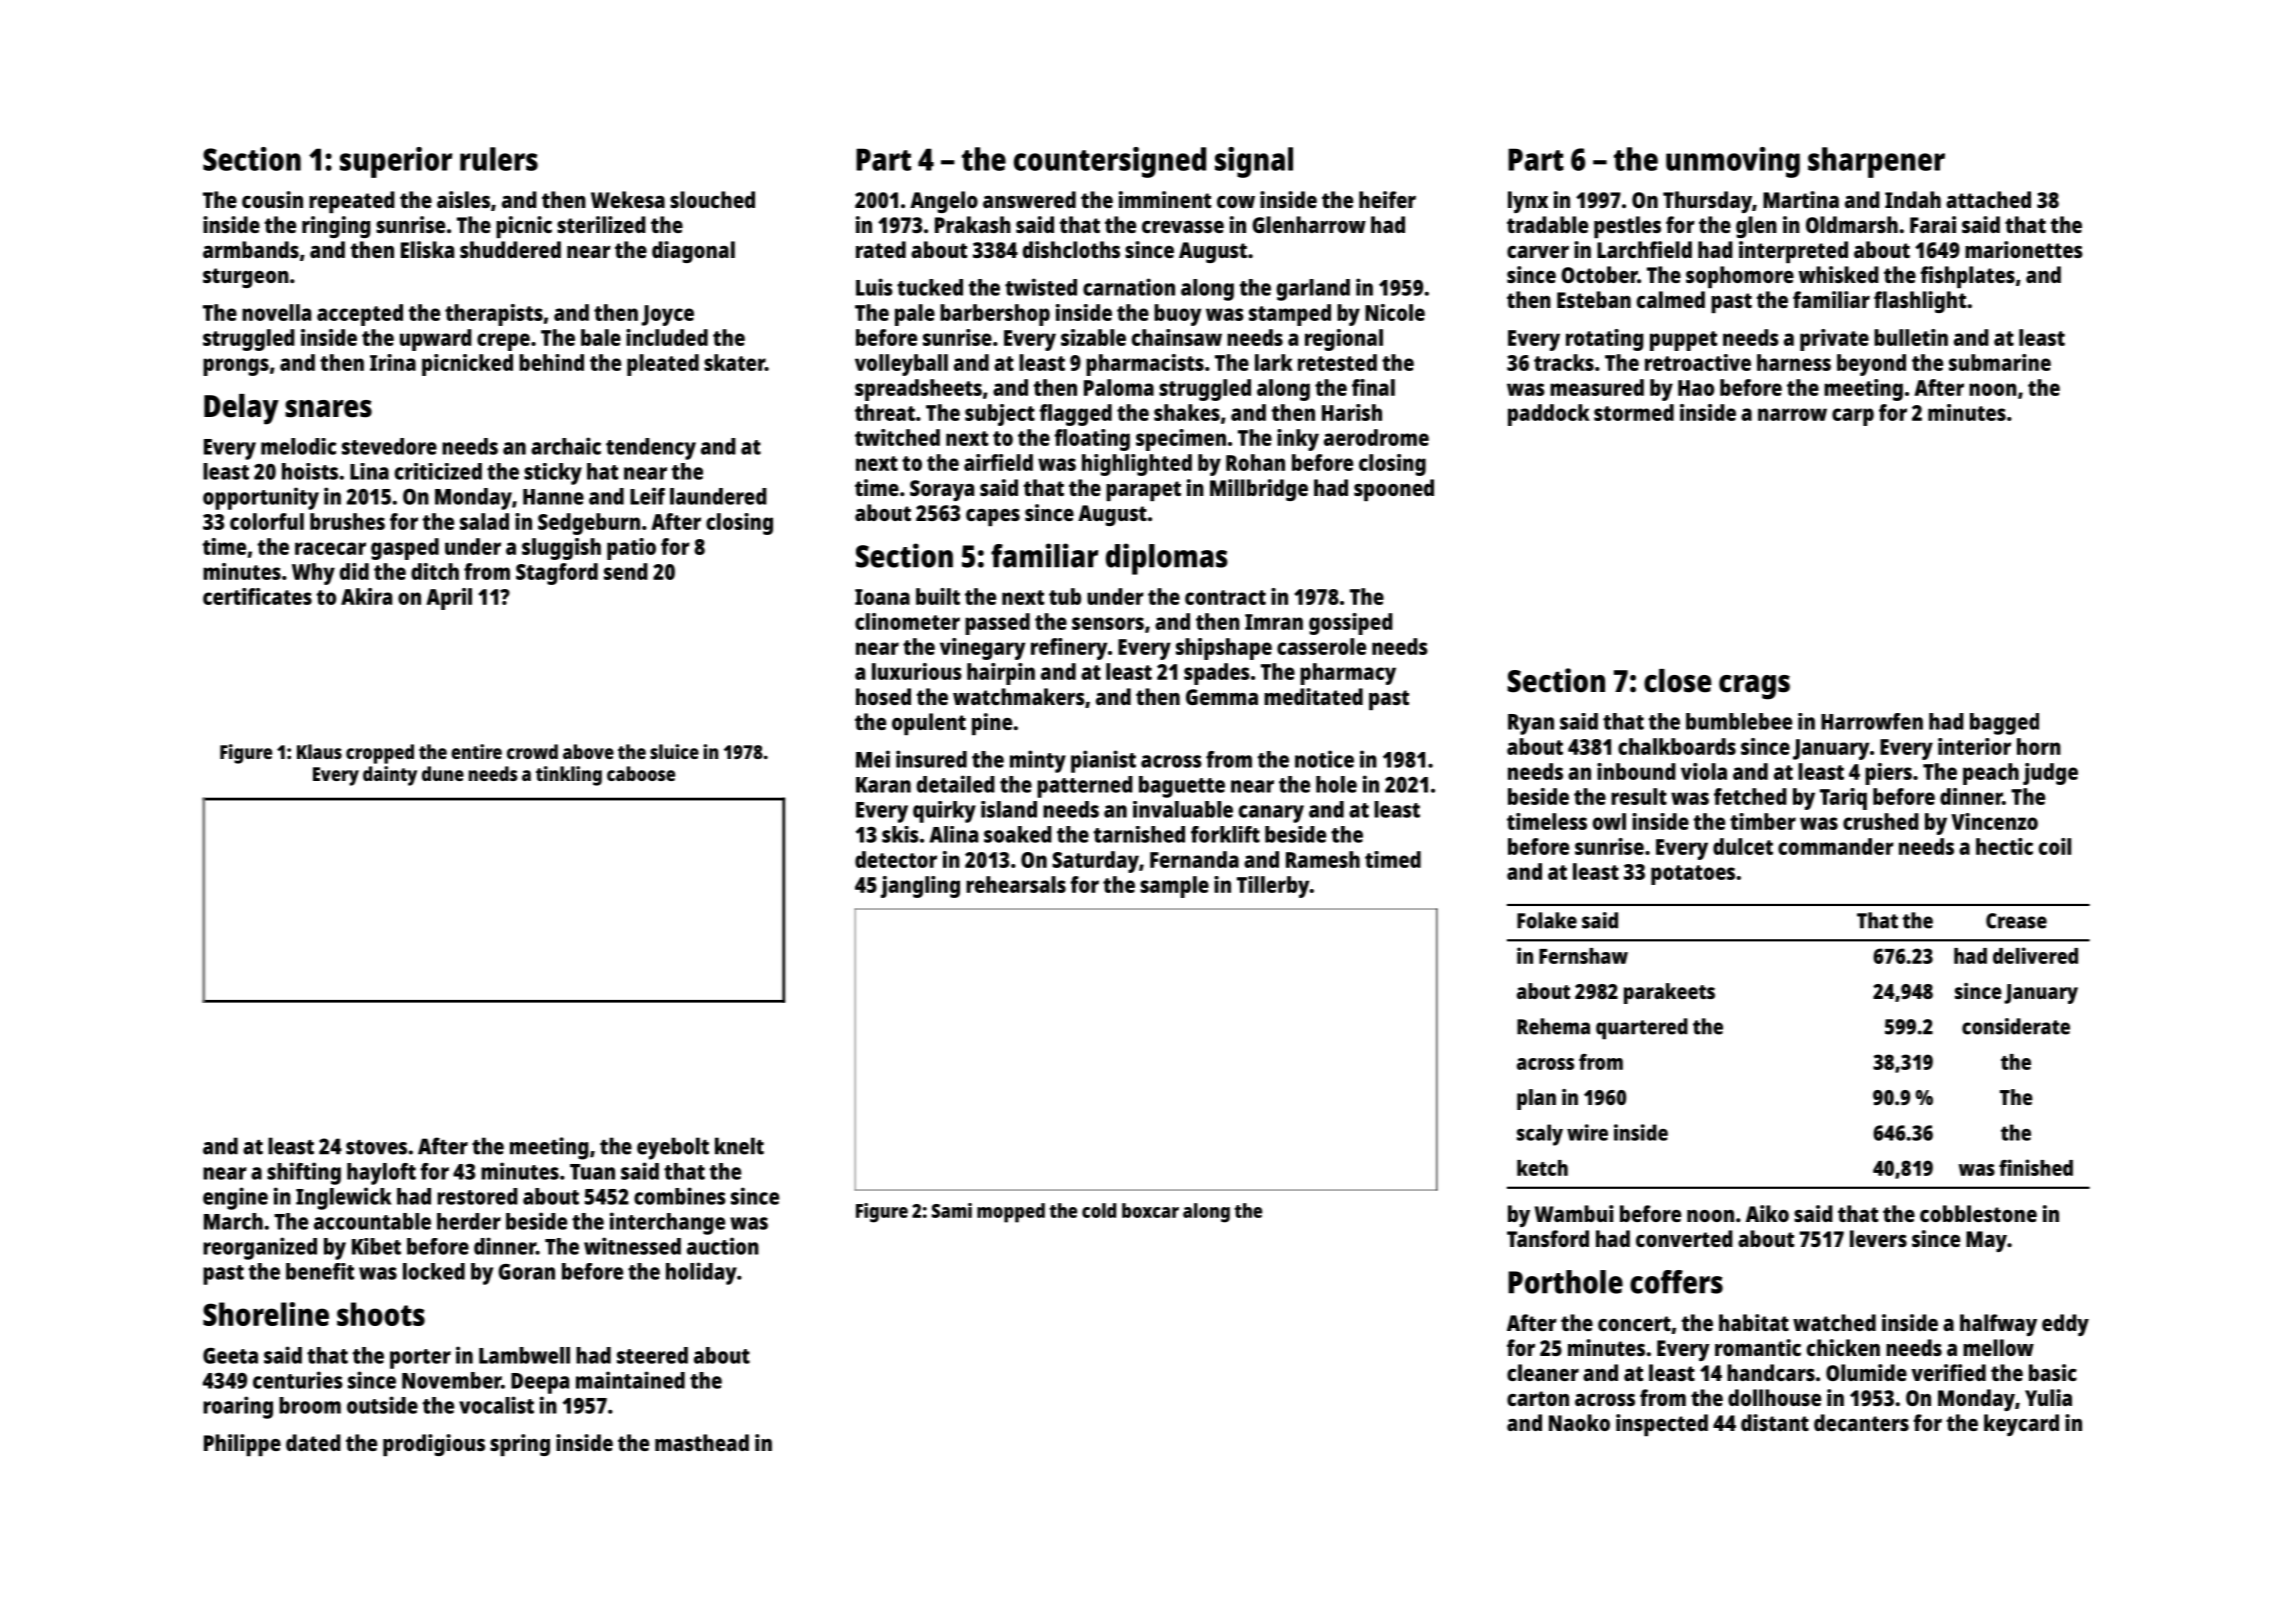  What do you see at coordinates (1579, 1422) in the screenshot?
I see `Naoko` at bounding box center [1579, 1422].
